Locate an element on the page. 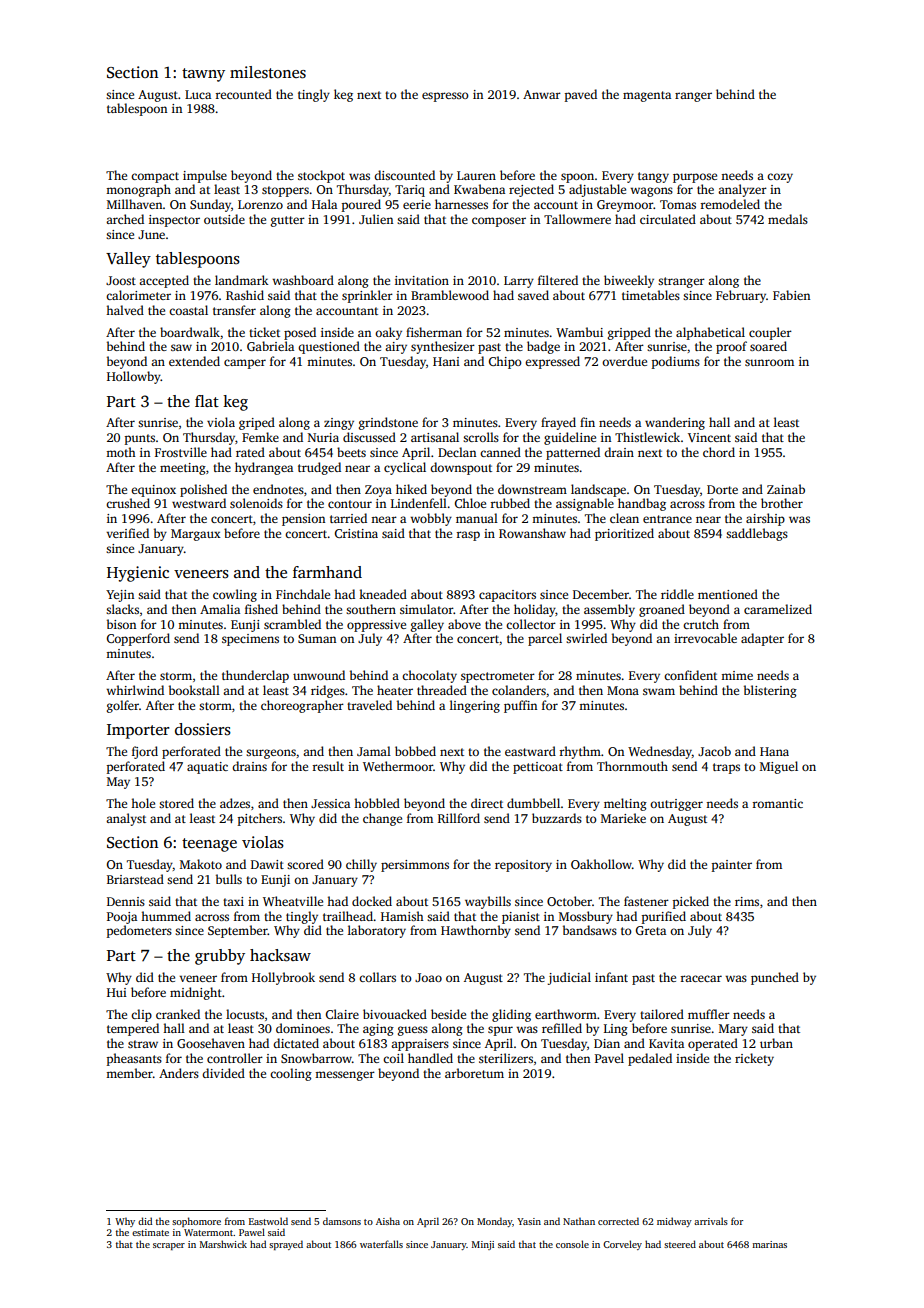 The width and height of the image is (924, 1308). punched is located at coordinates (775, 978).
